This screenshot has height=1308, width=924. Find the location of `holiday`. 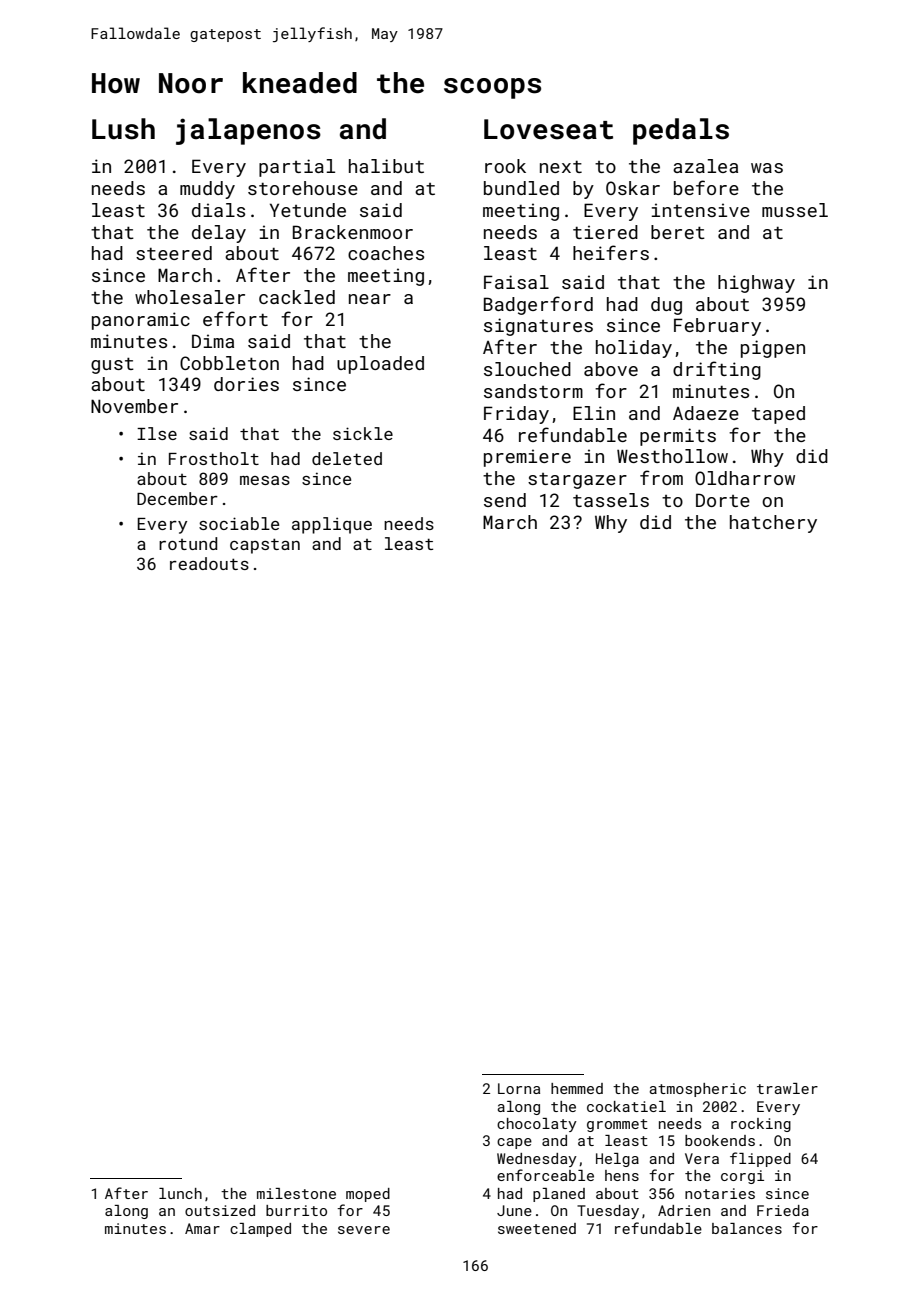

holiday is located at coordinates (634, 349).
